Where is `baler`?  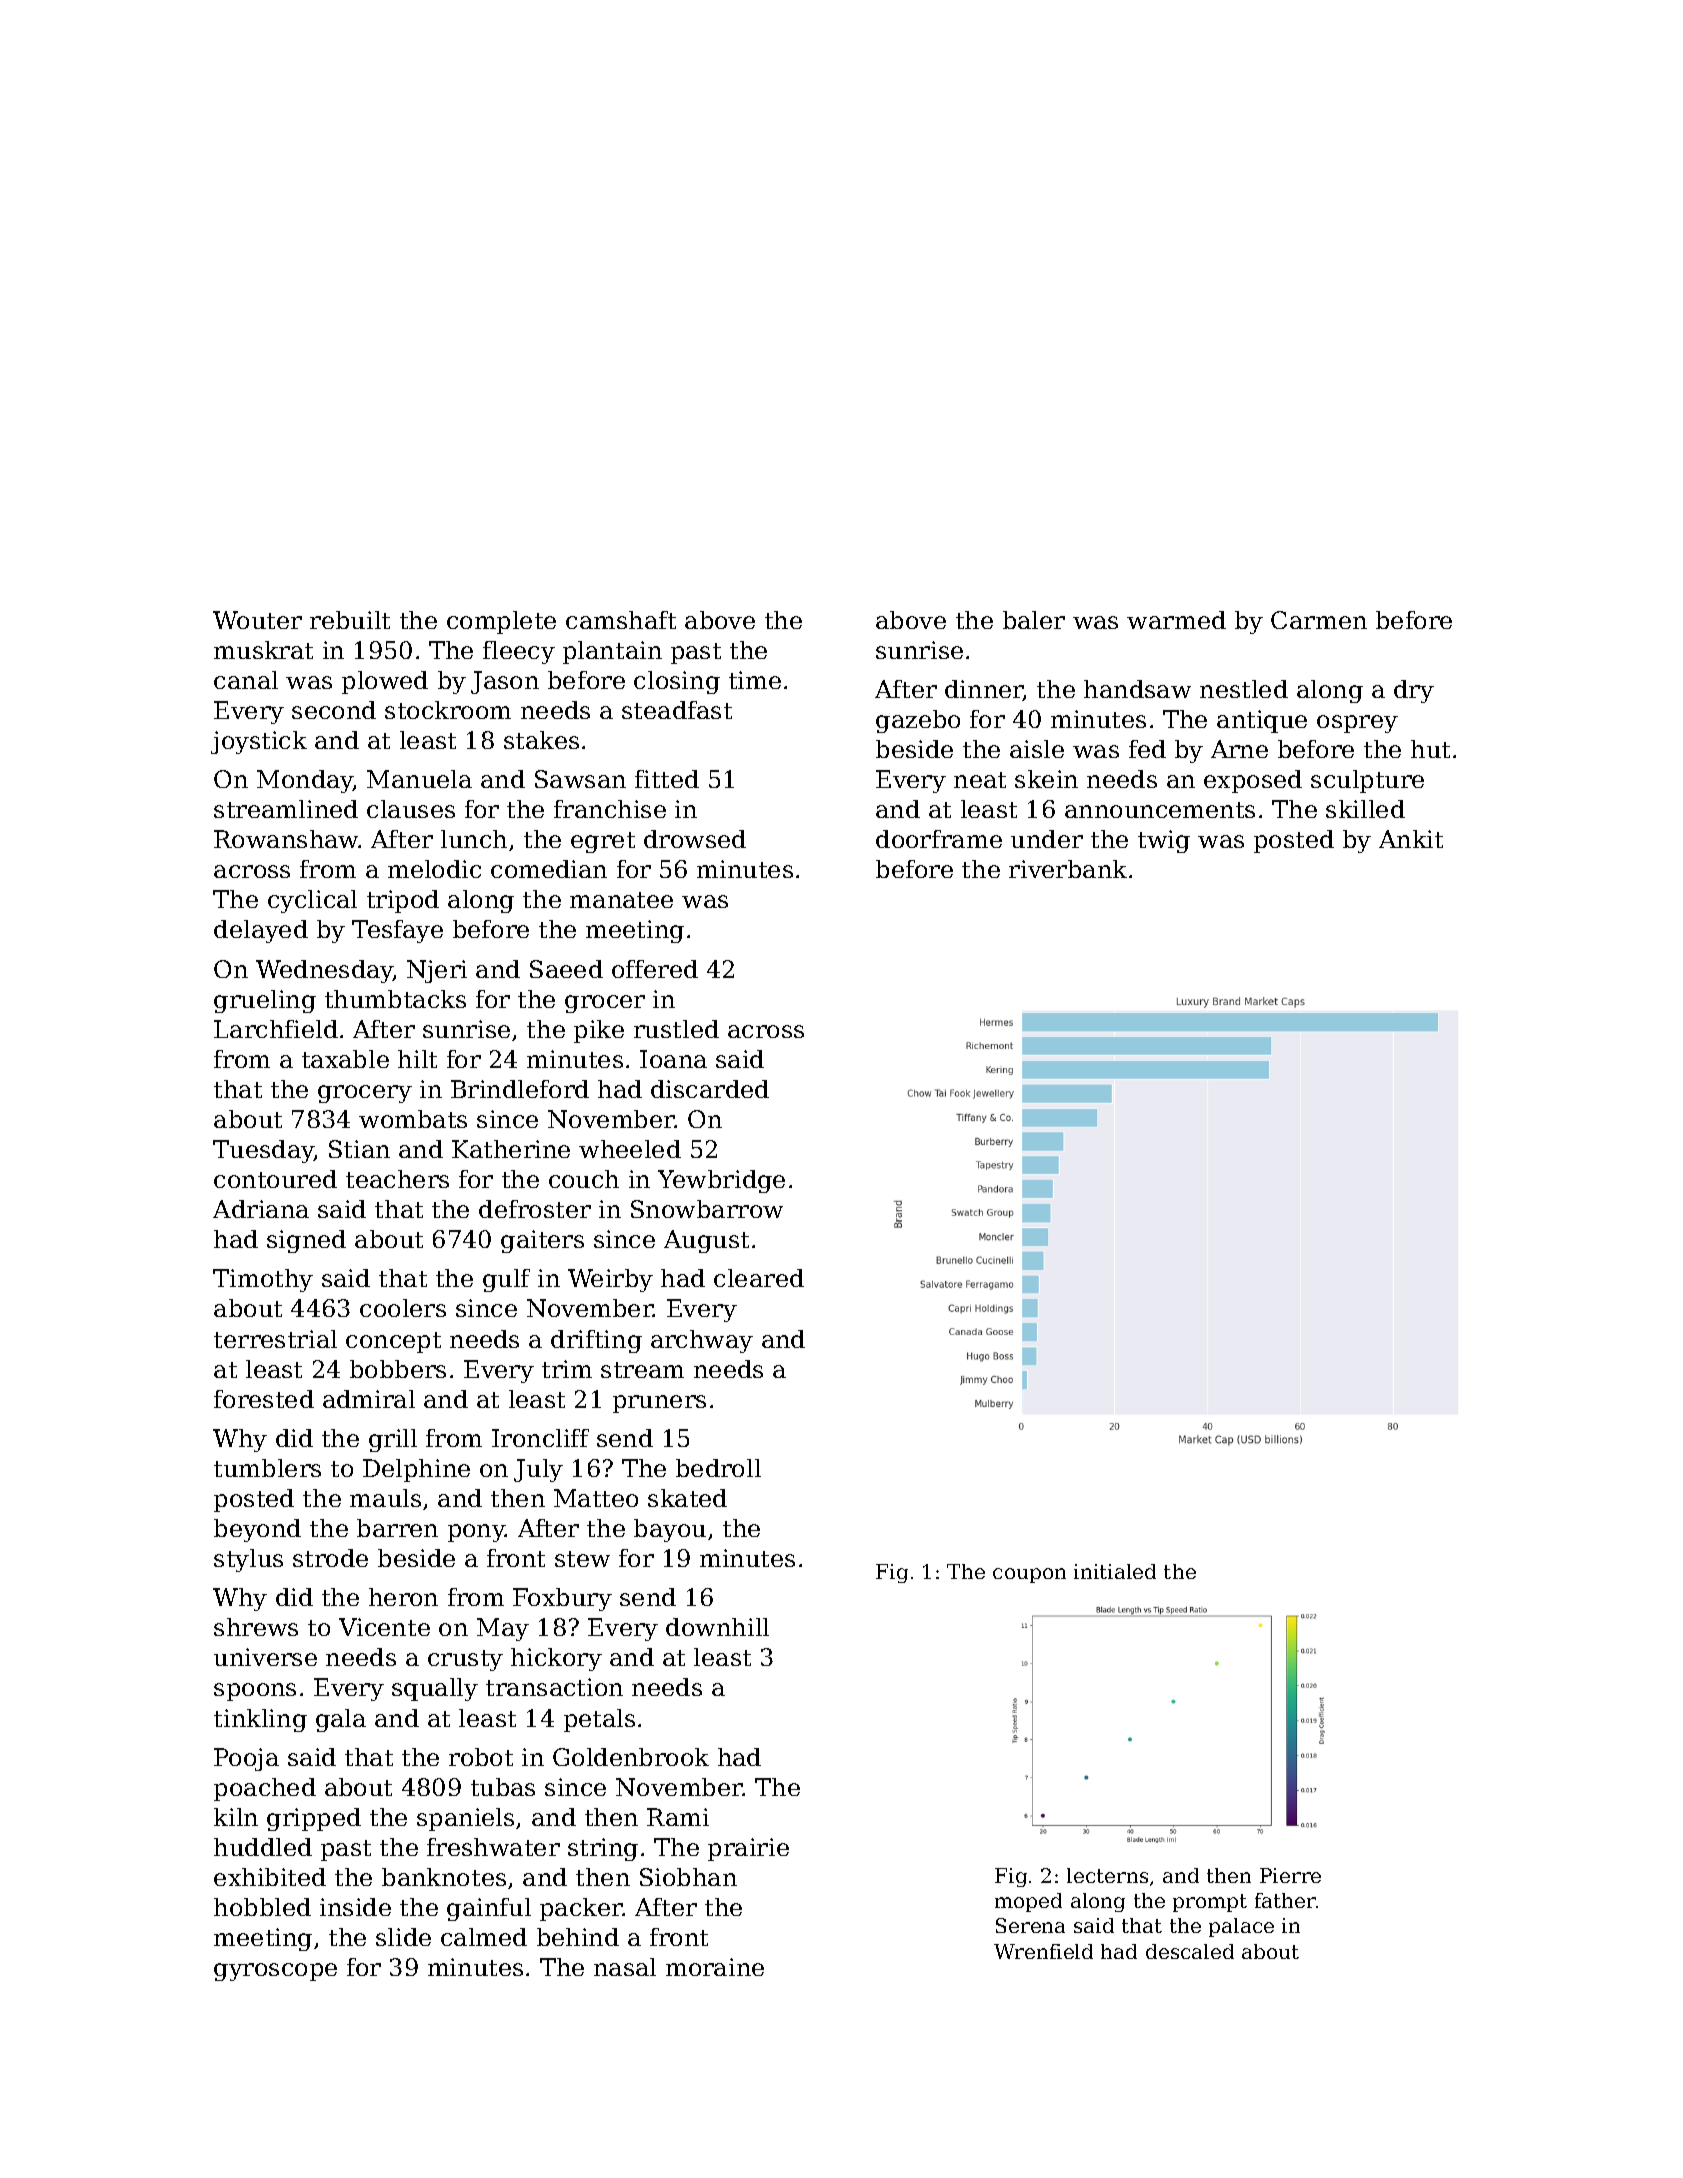 baler is located at coordinates (1034, 620).
